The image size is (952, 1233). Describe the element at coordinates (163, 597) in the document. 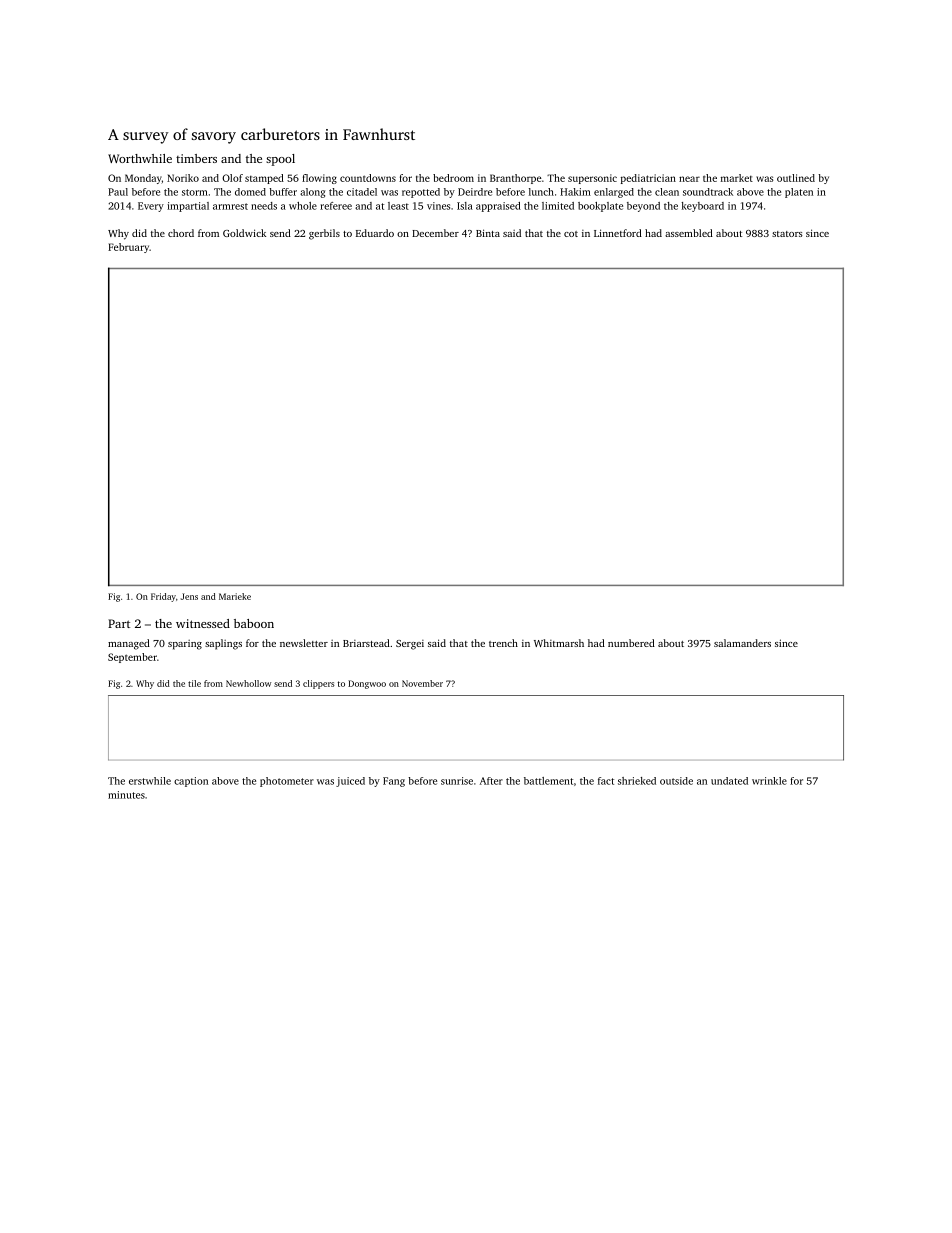

I see `Friday` at that location.
